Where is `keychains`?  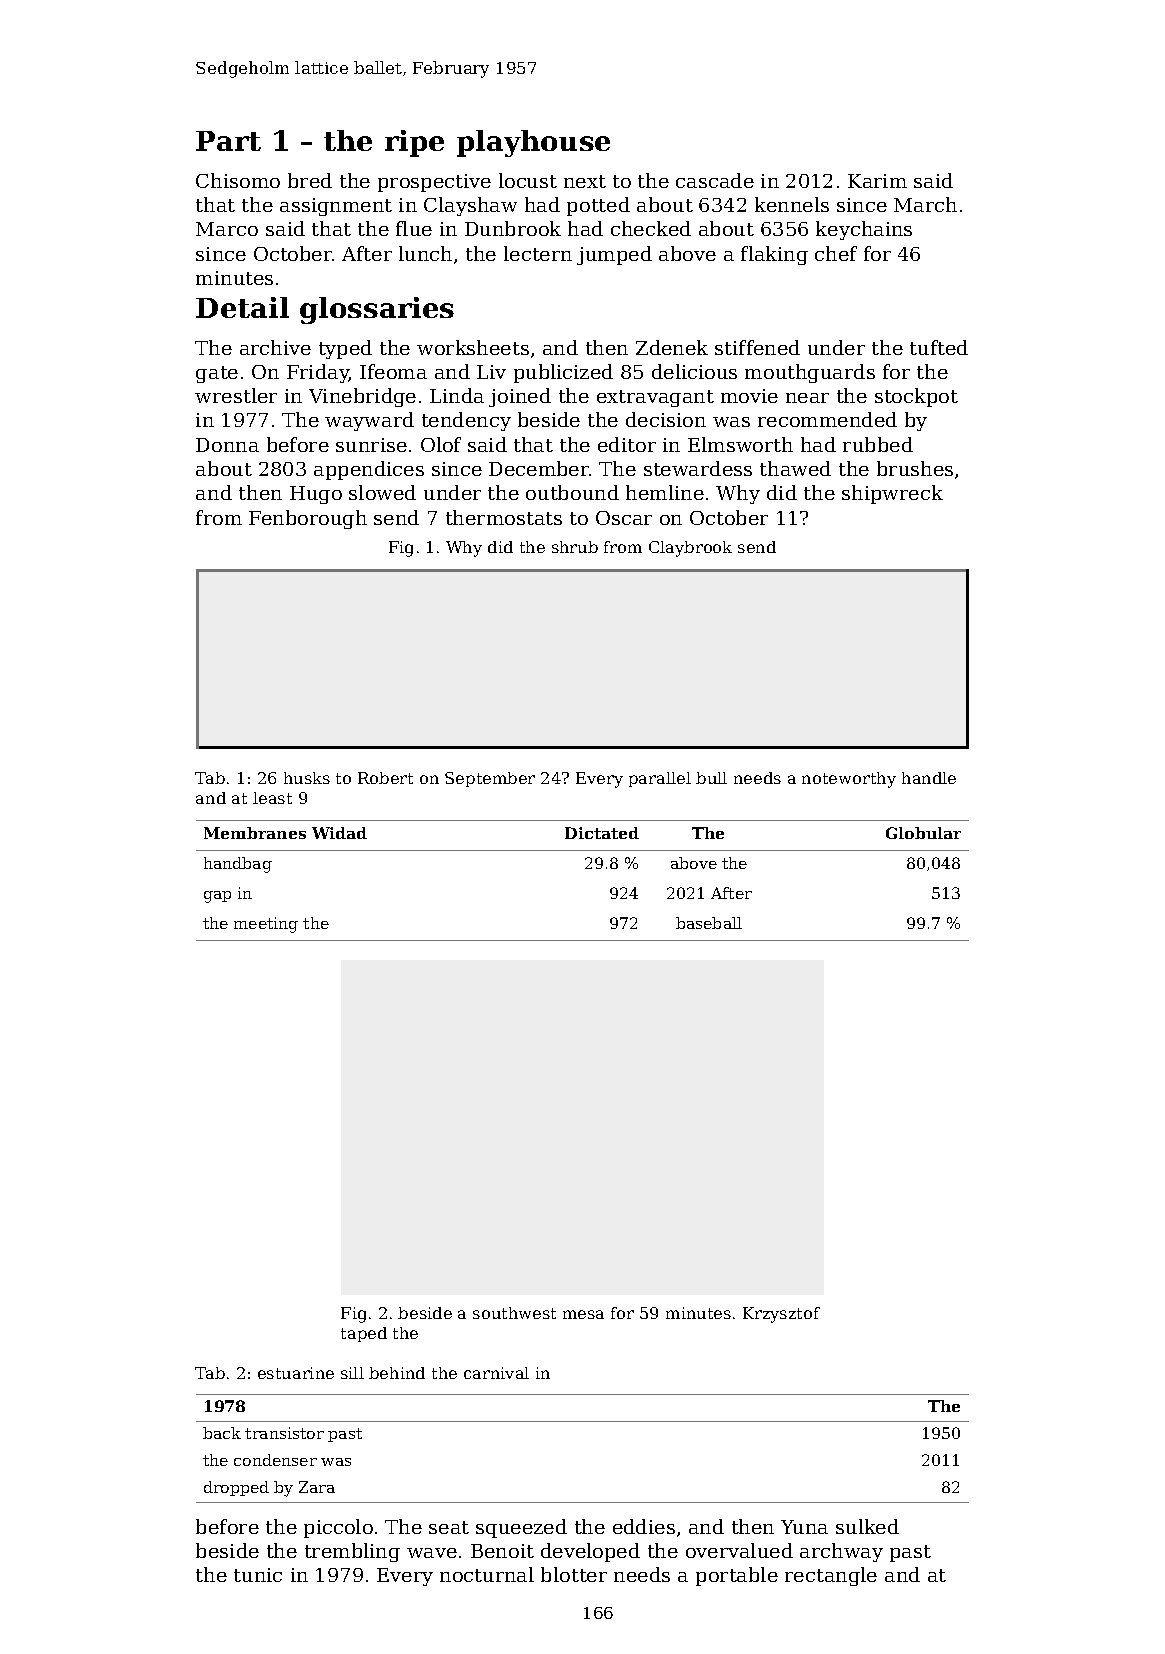
keychains is located at coordinates (864, 230).
